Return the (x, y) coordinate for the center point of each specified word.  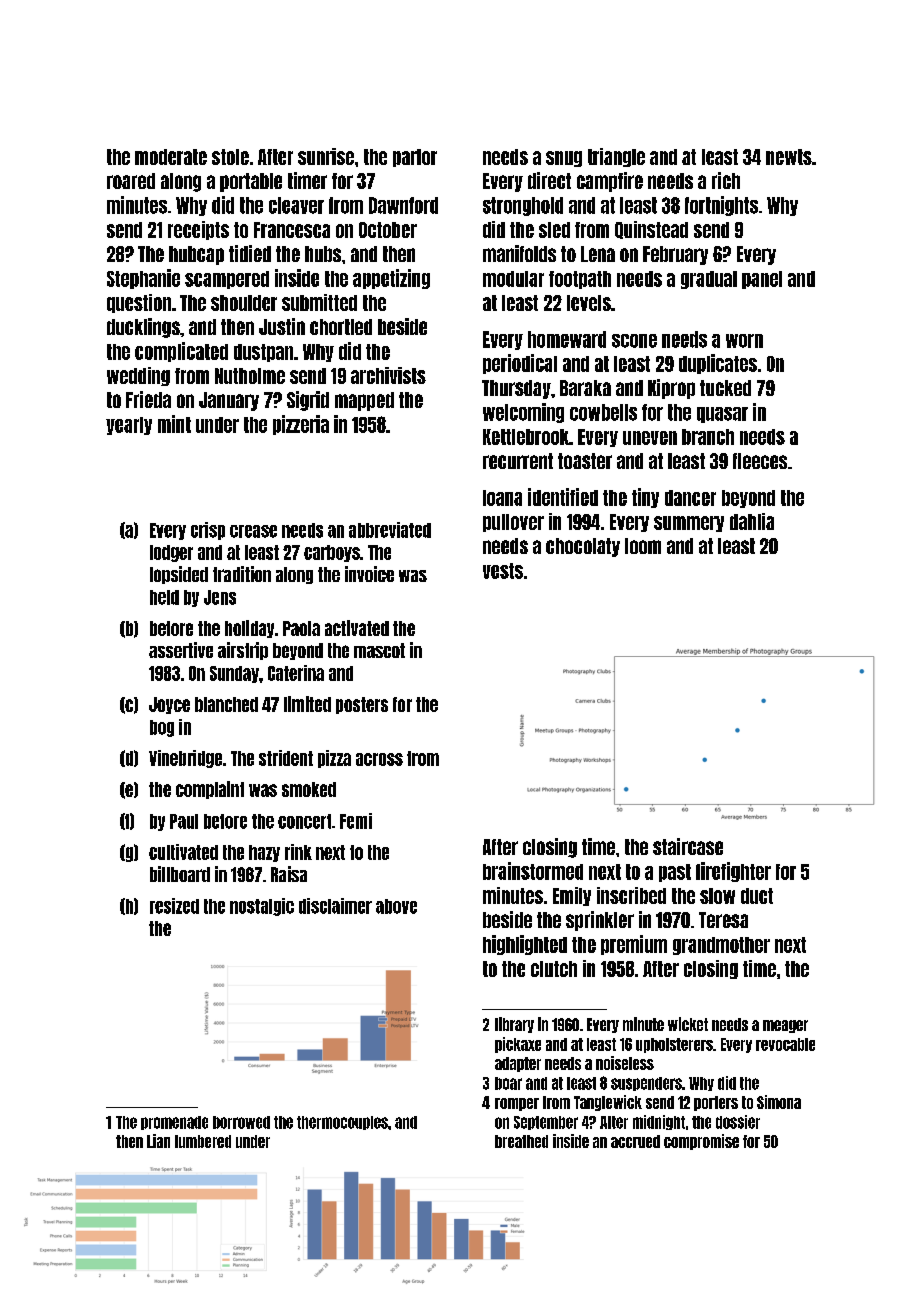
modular (513, 279)
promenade (174, 1123)
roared (131, 181)
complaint (210, 790)
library (514, 1025)
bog (162, 728)
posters (362, 705)
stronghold (523, 206)
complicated (181, 352)
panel (762, 280)
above (396, 906)
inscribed (631, 895)
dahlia (752, 521)
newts (789, 157)
